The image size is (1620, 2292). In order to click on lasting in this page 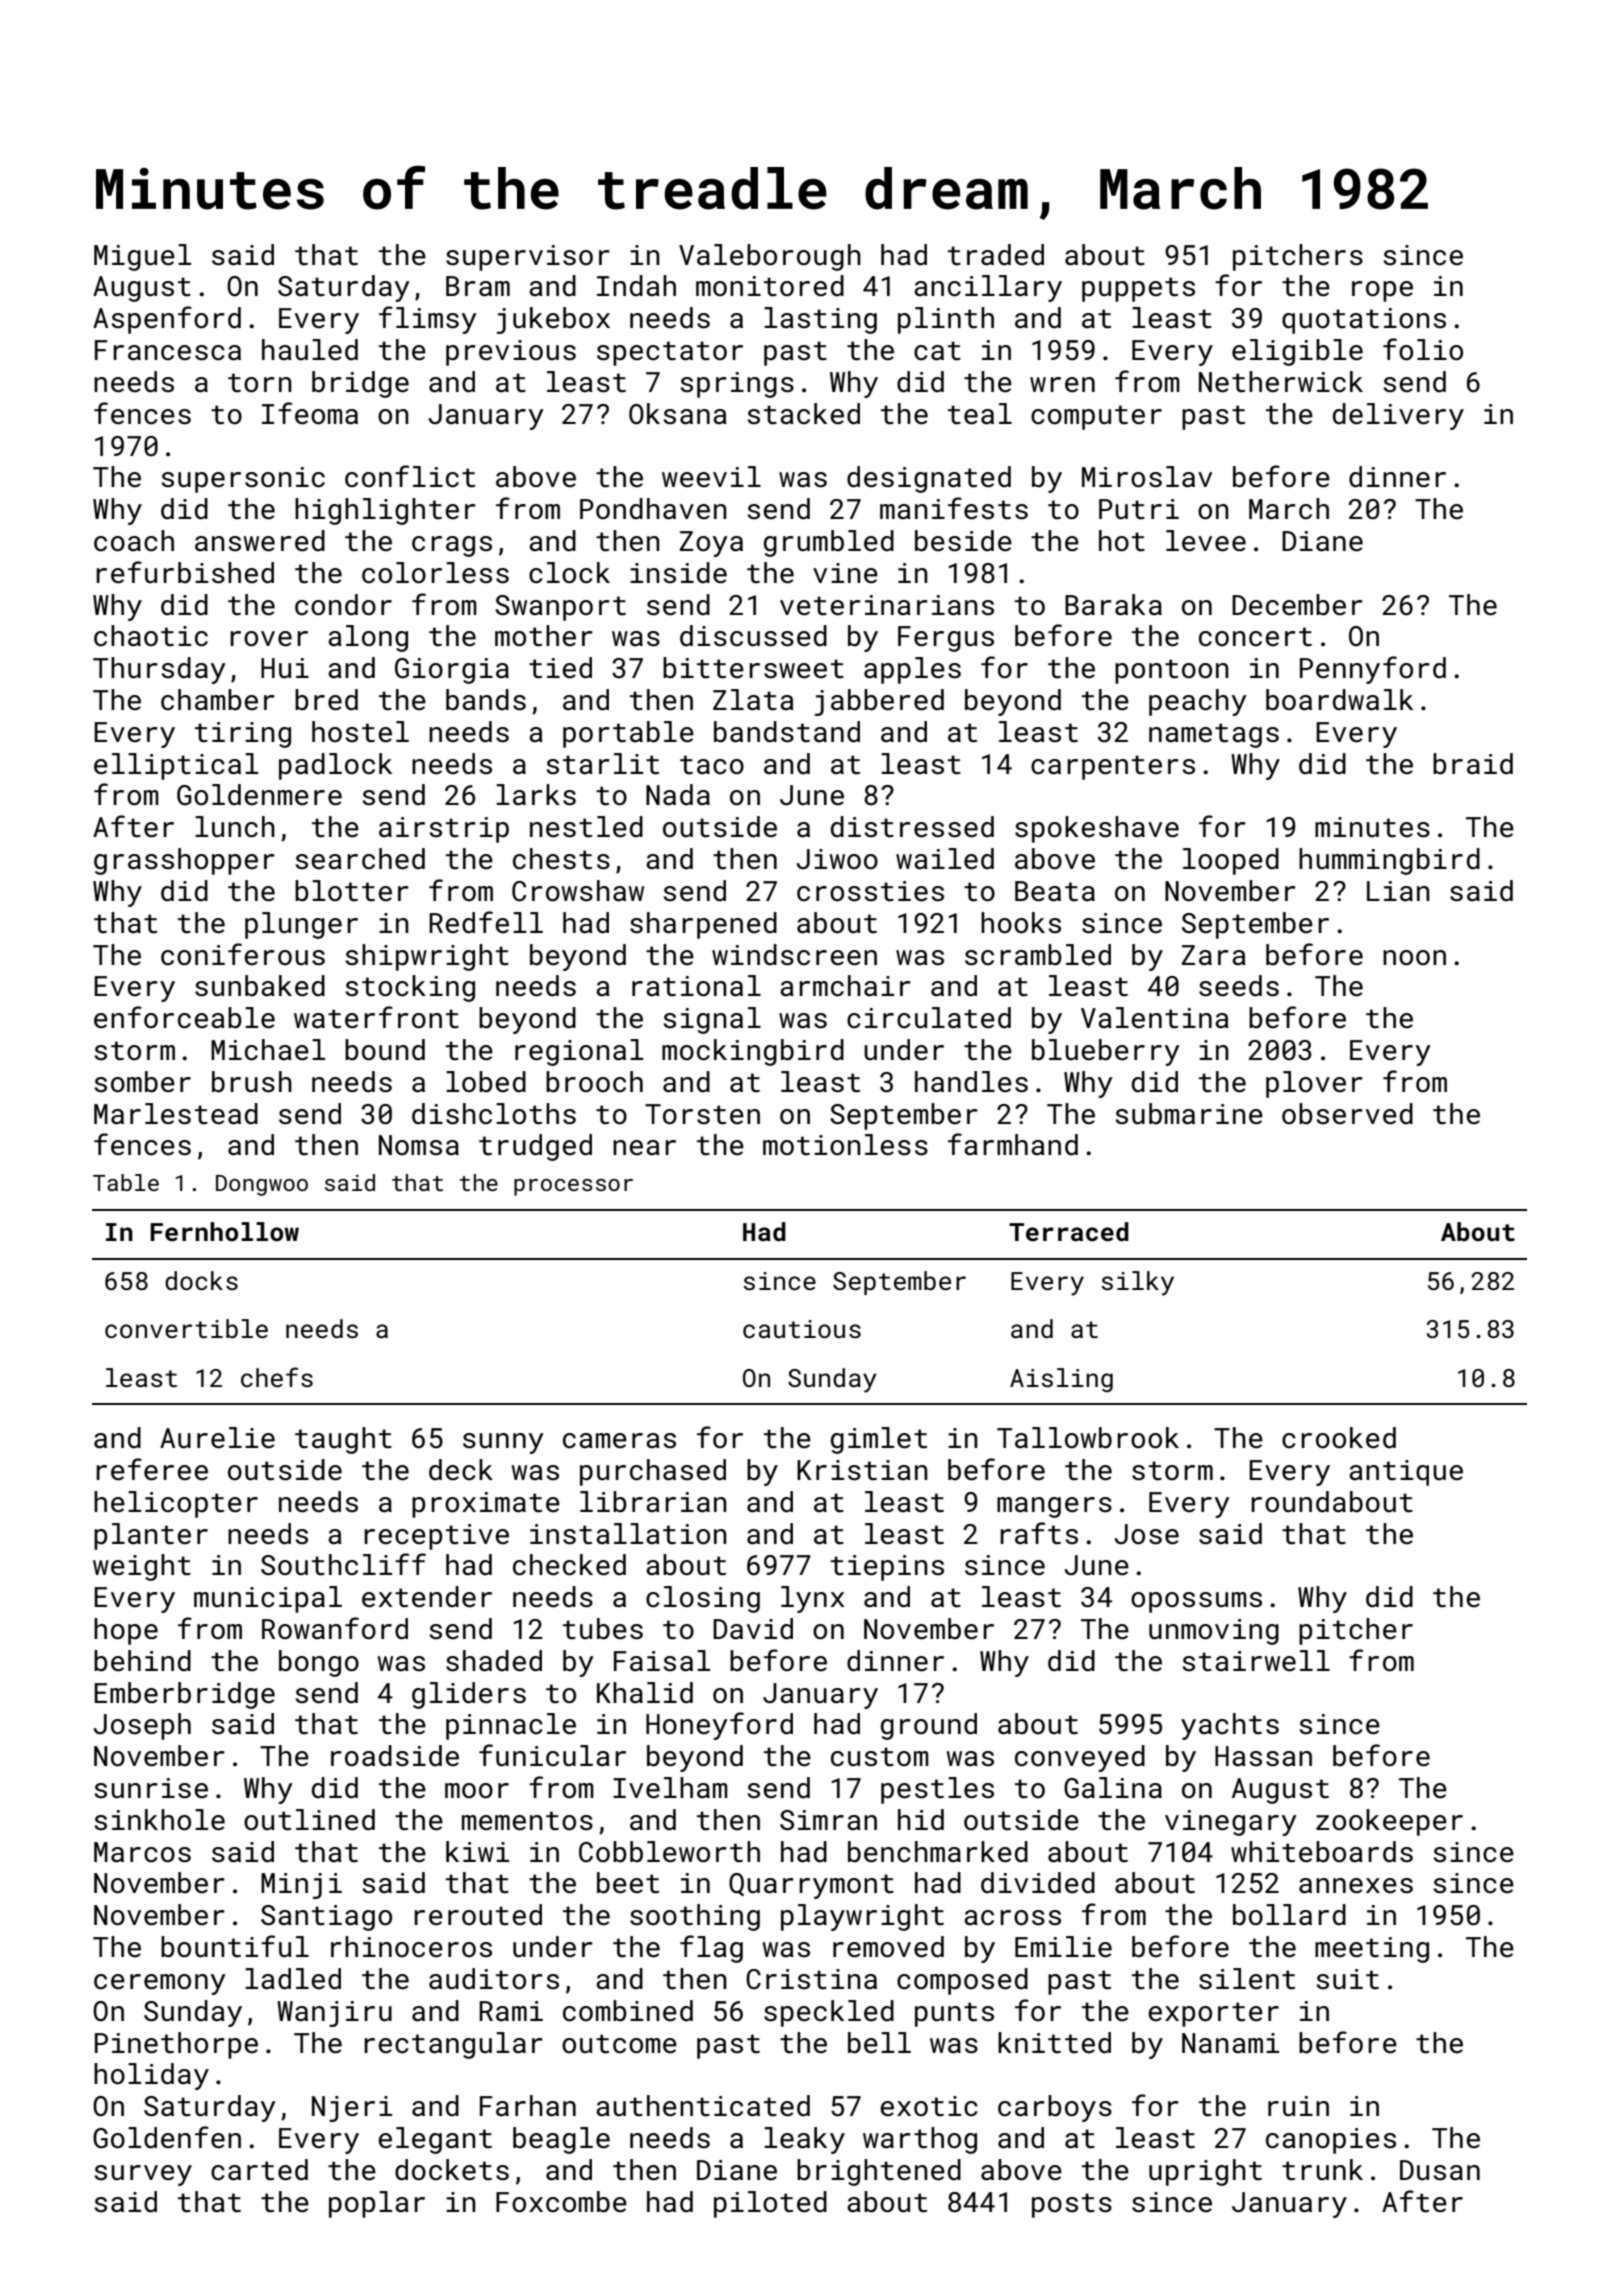, I will do `click(820, 320)`.
